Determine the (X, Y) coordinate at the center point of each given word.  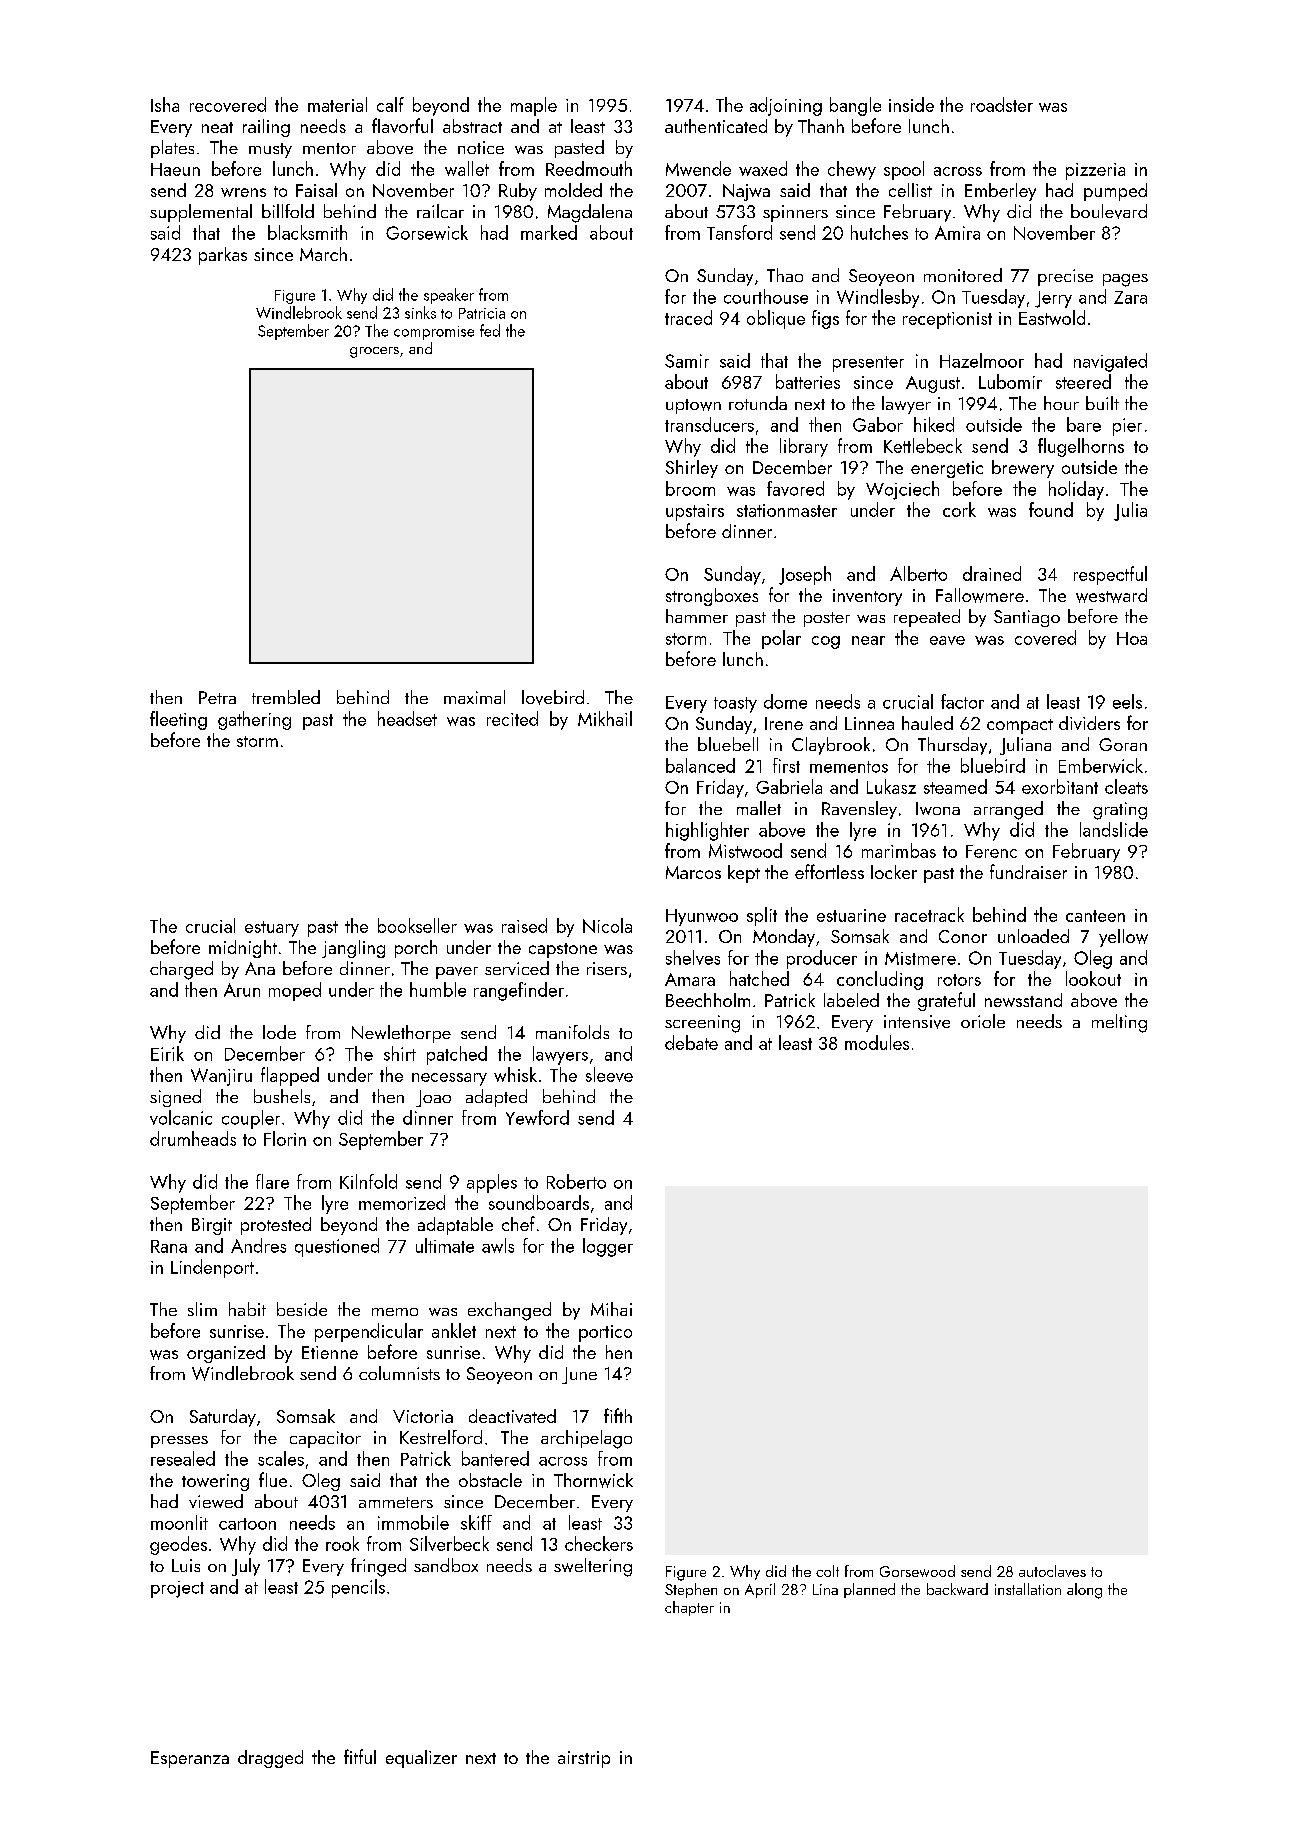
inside (911, 104)
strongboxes (712, 597)
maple (534, 106)
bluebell (728, 744)
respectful (1110, 575)
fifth (618, 1415)
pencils (358, 1588)
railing (266, 128)
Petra (217, 697)
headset (407, 718)
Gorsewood (917, 1571)
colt (827, 1571)
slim (202, 1309)
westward (1111, 595)
